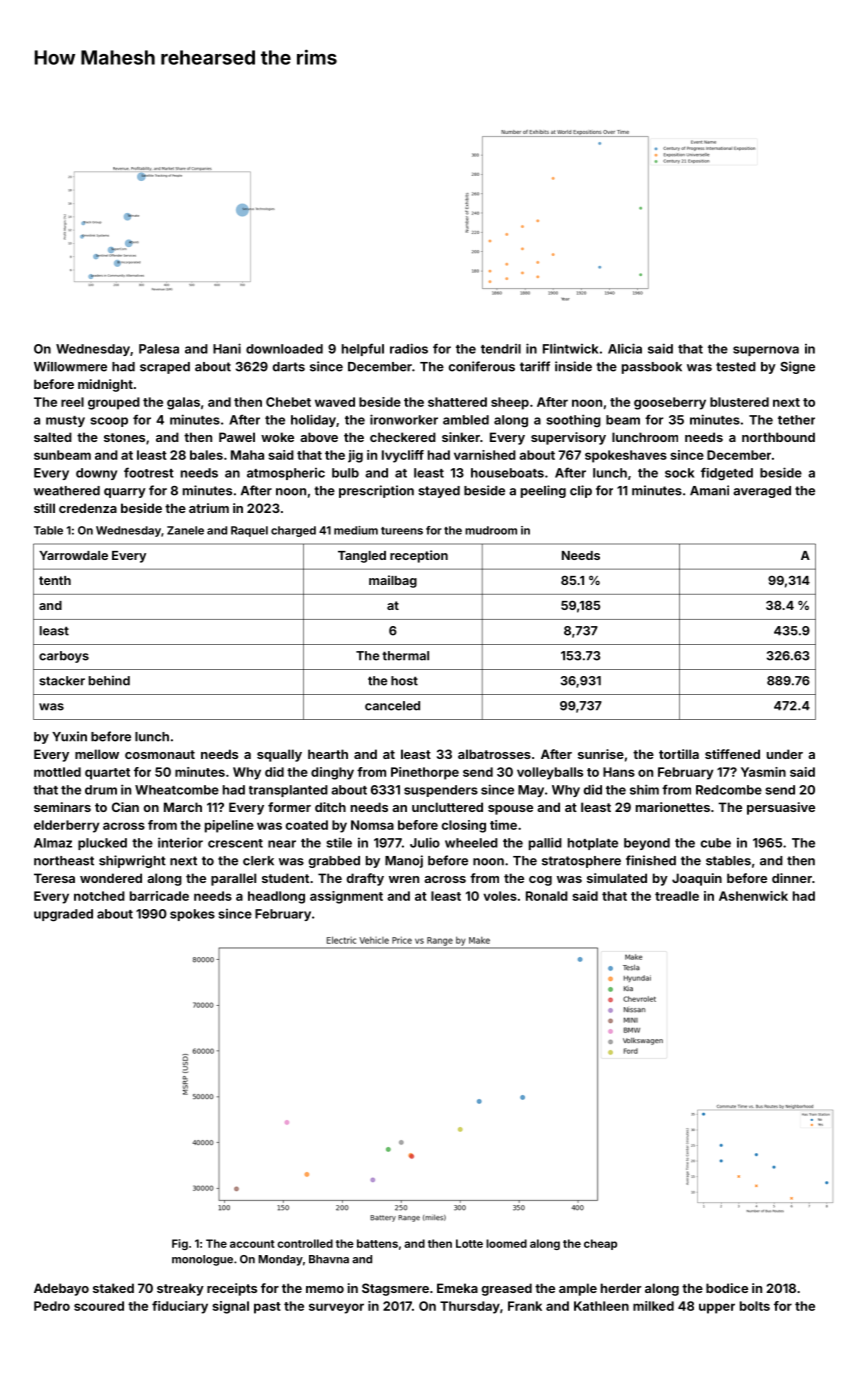 Image resolution: width=849 pixels, height=1400 pixels. What do you see at coordinates (625, 348) in the screenshot?
I see `Alicia` at bounding box center [625, 348].
